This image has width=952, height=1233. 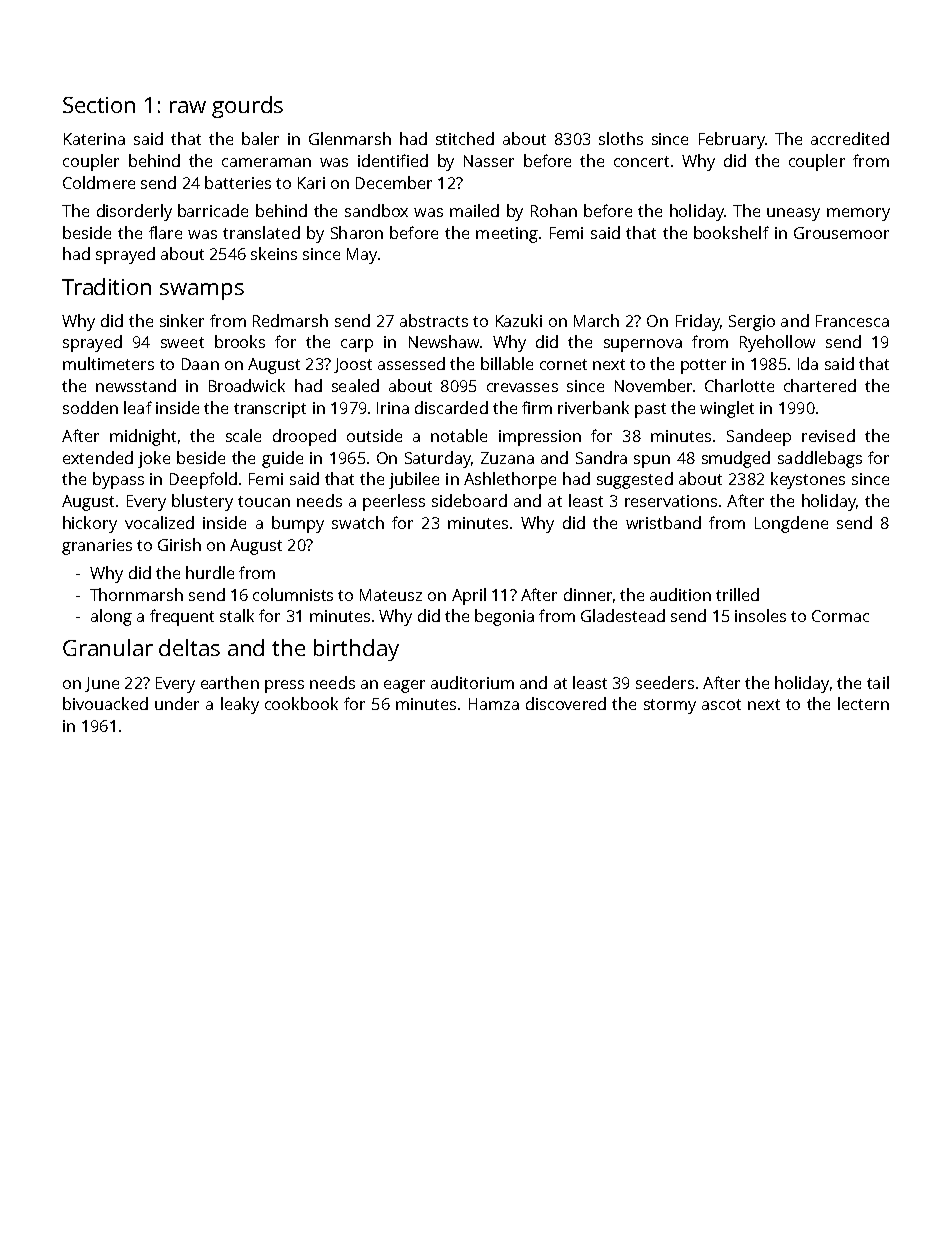 I want to click on mailed, so click(x=474, y=210).
